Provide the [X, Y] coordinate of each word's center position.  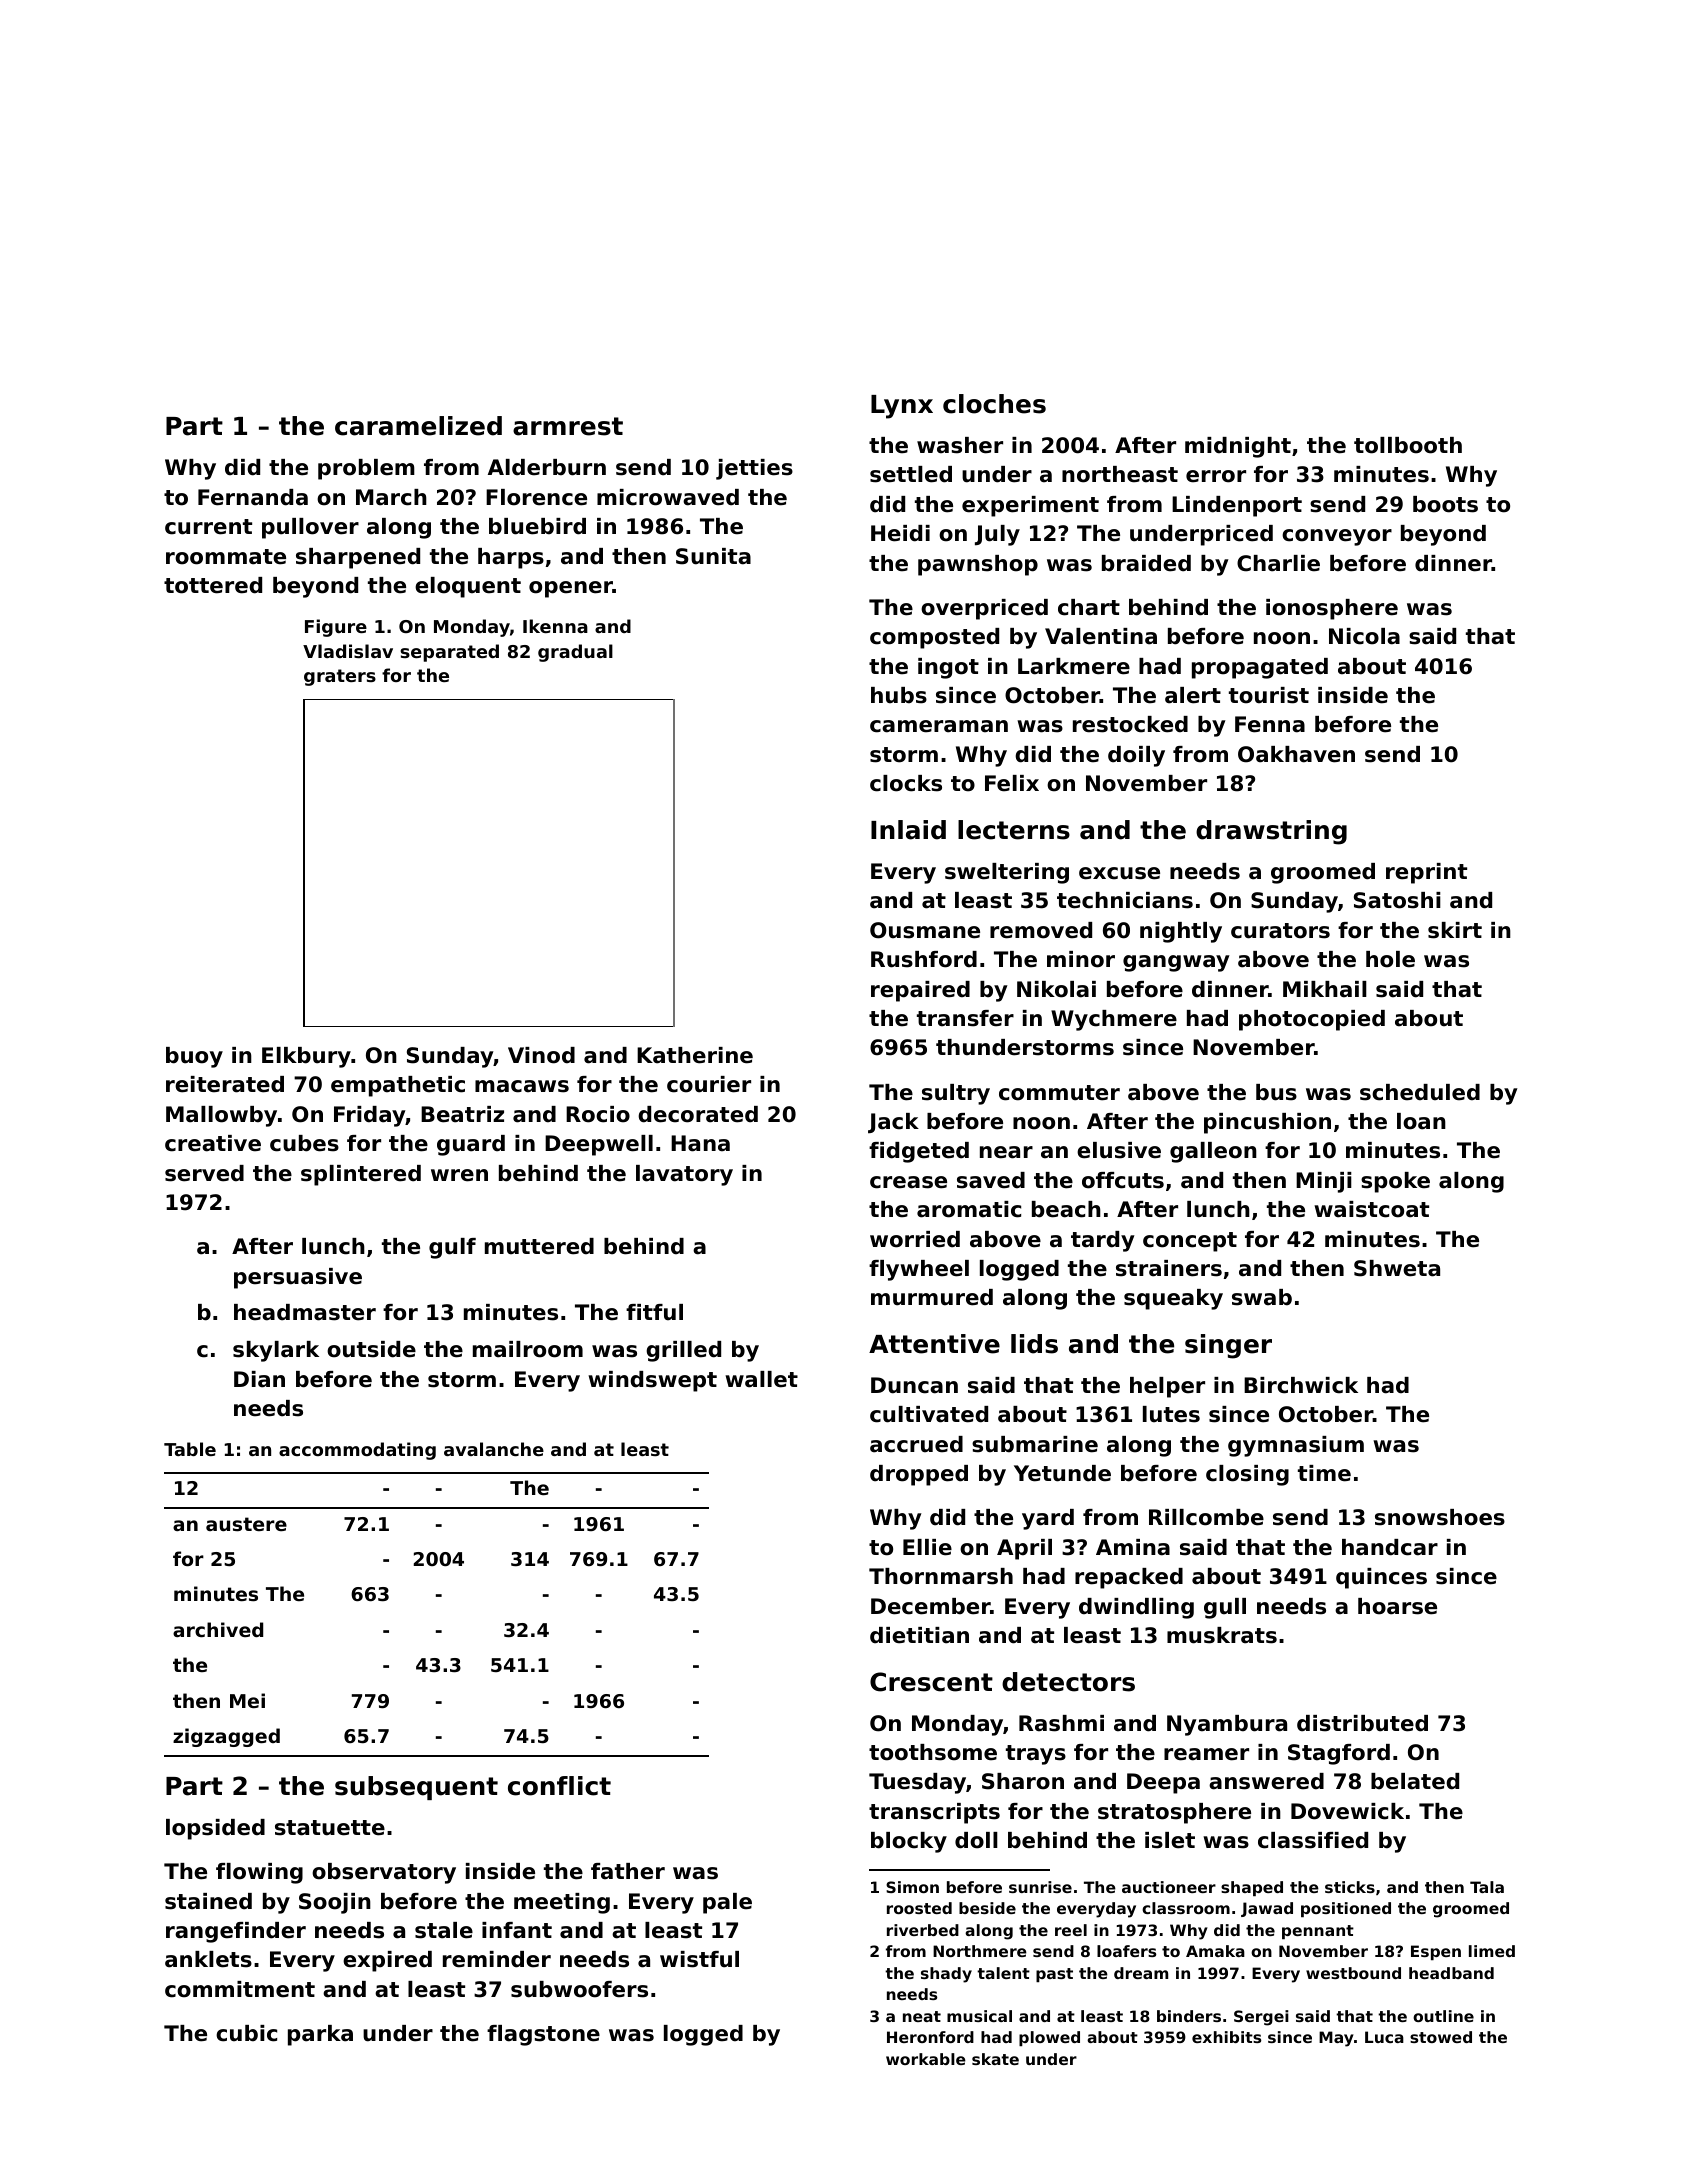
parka [320, 2035]
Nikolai [1056, 989]
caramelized [418, 426]
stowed [1441, 2037]
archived [218, 1629]
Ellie [927, 1547]
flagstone [543, 2035]
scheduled [1420, 1092]
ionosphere [1332, 609]
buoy [194, 1057]
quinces [1381, 1578]
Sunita [713, 556]
